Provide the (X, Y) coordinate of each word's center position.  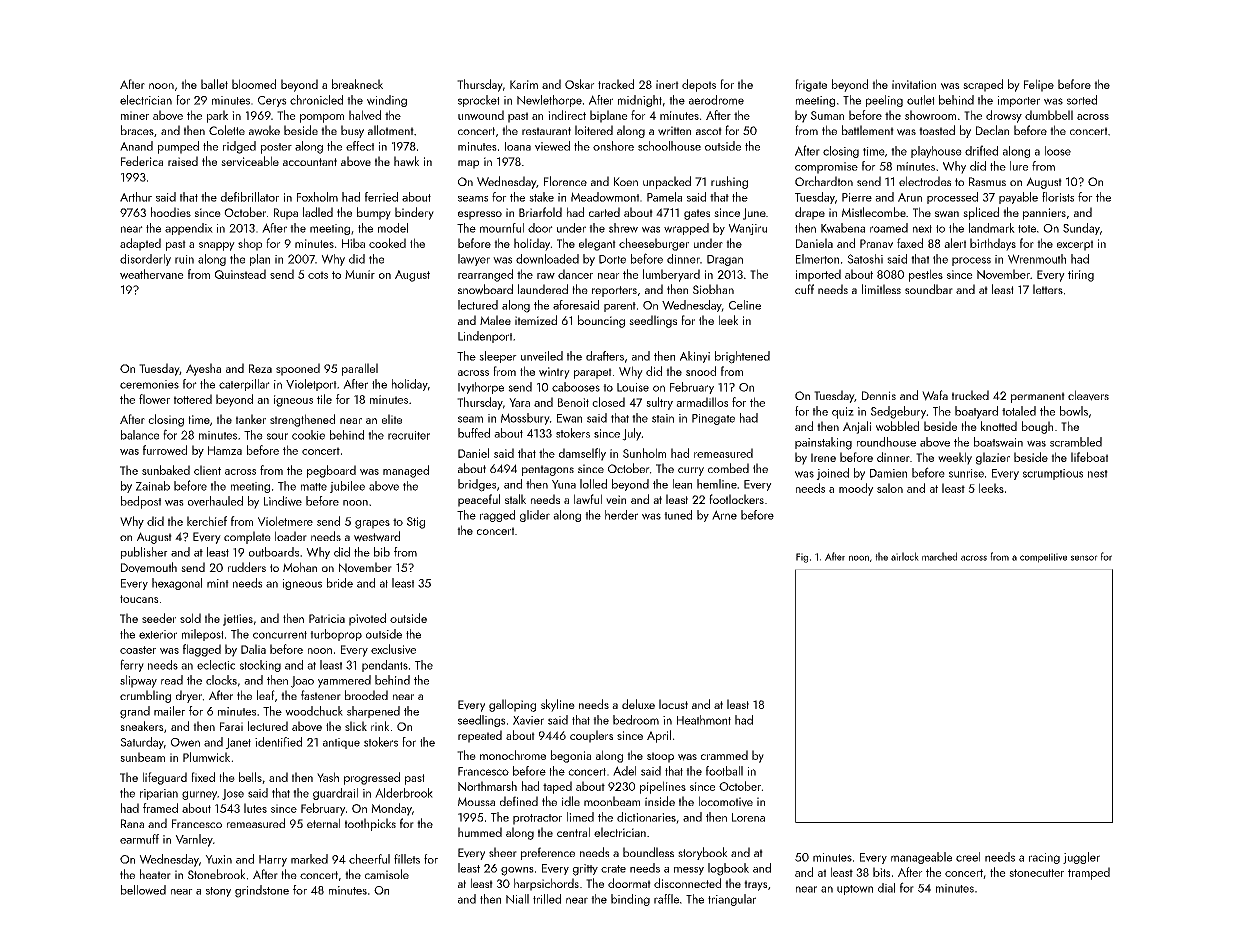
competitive (1043, 558)
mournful (502, 228)
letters (1048, 289)
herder (621, 515)
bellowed (143, 890)
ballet (214, 84)
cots (318, 275)
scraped (983, 85)
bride (340, 583)
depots (699, 85)
